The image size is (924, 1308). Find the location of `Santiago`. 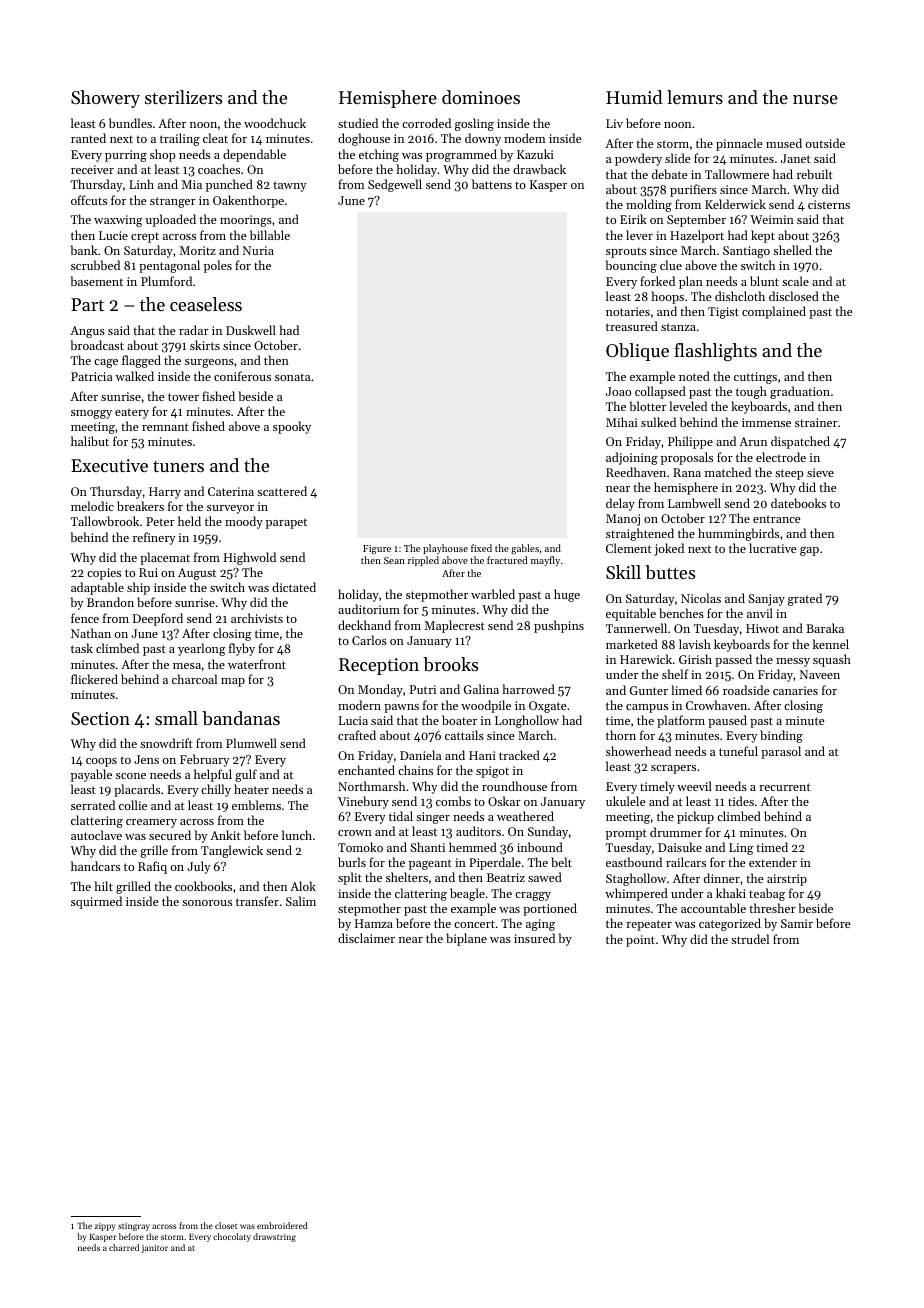

Santiago is located at coordinates (746, 252).
